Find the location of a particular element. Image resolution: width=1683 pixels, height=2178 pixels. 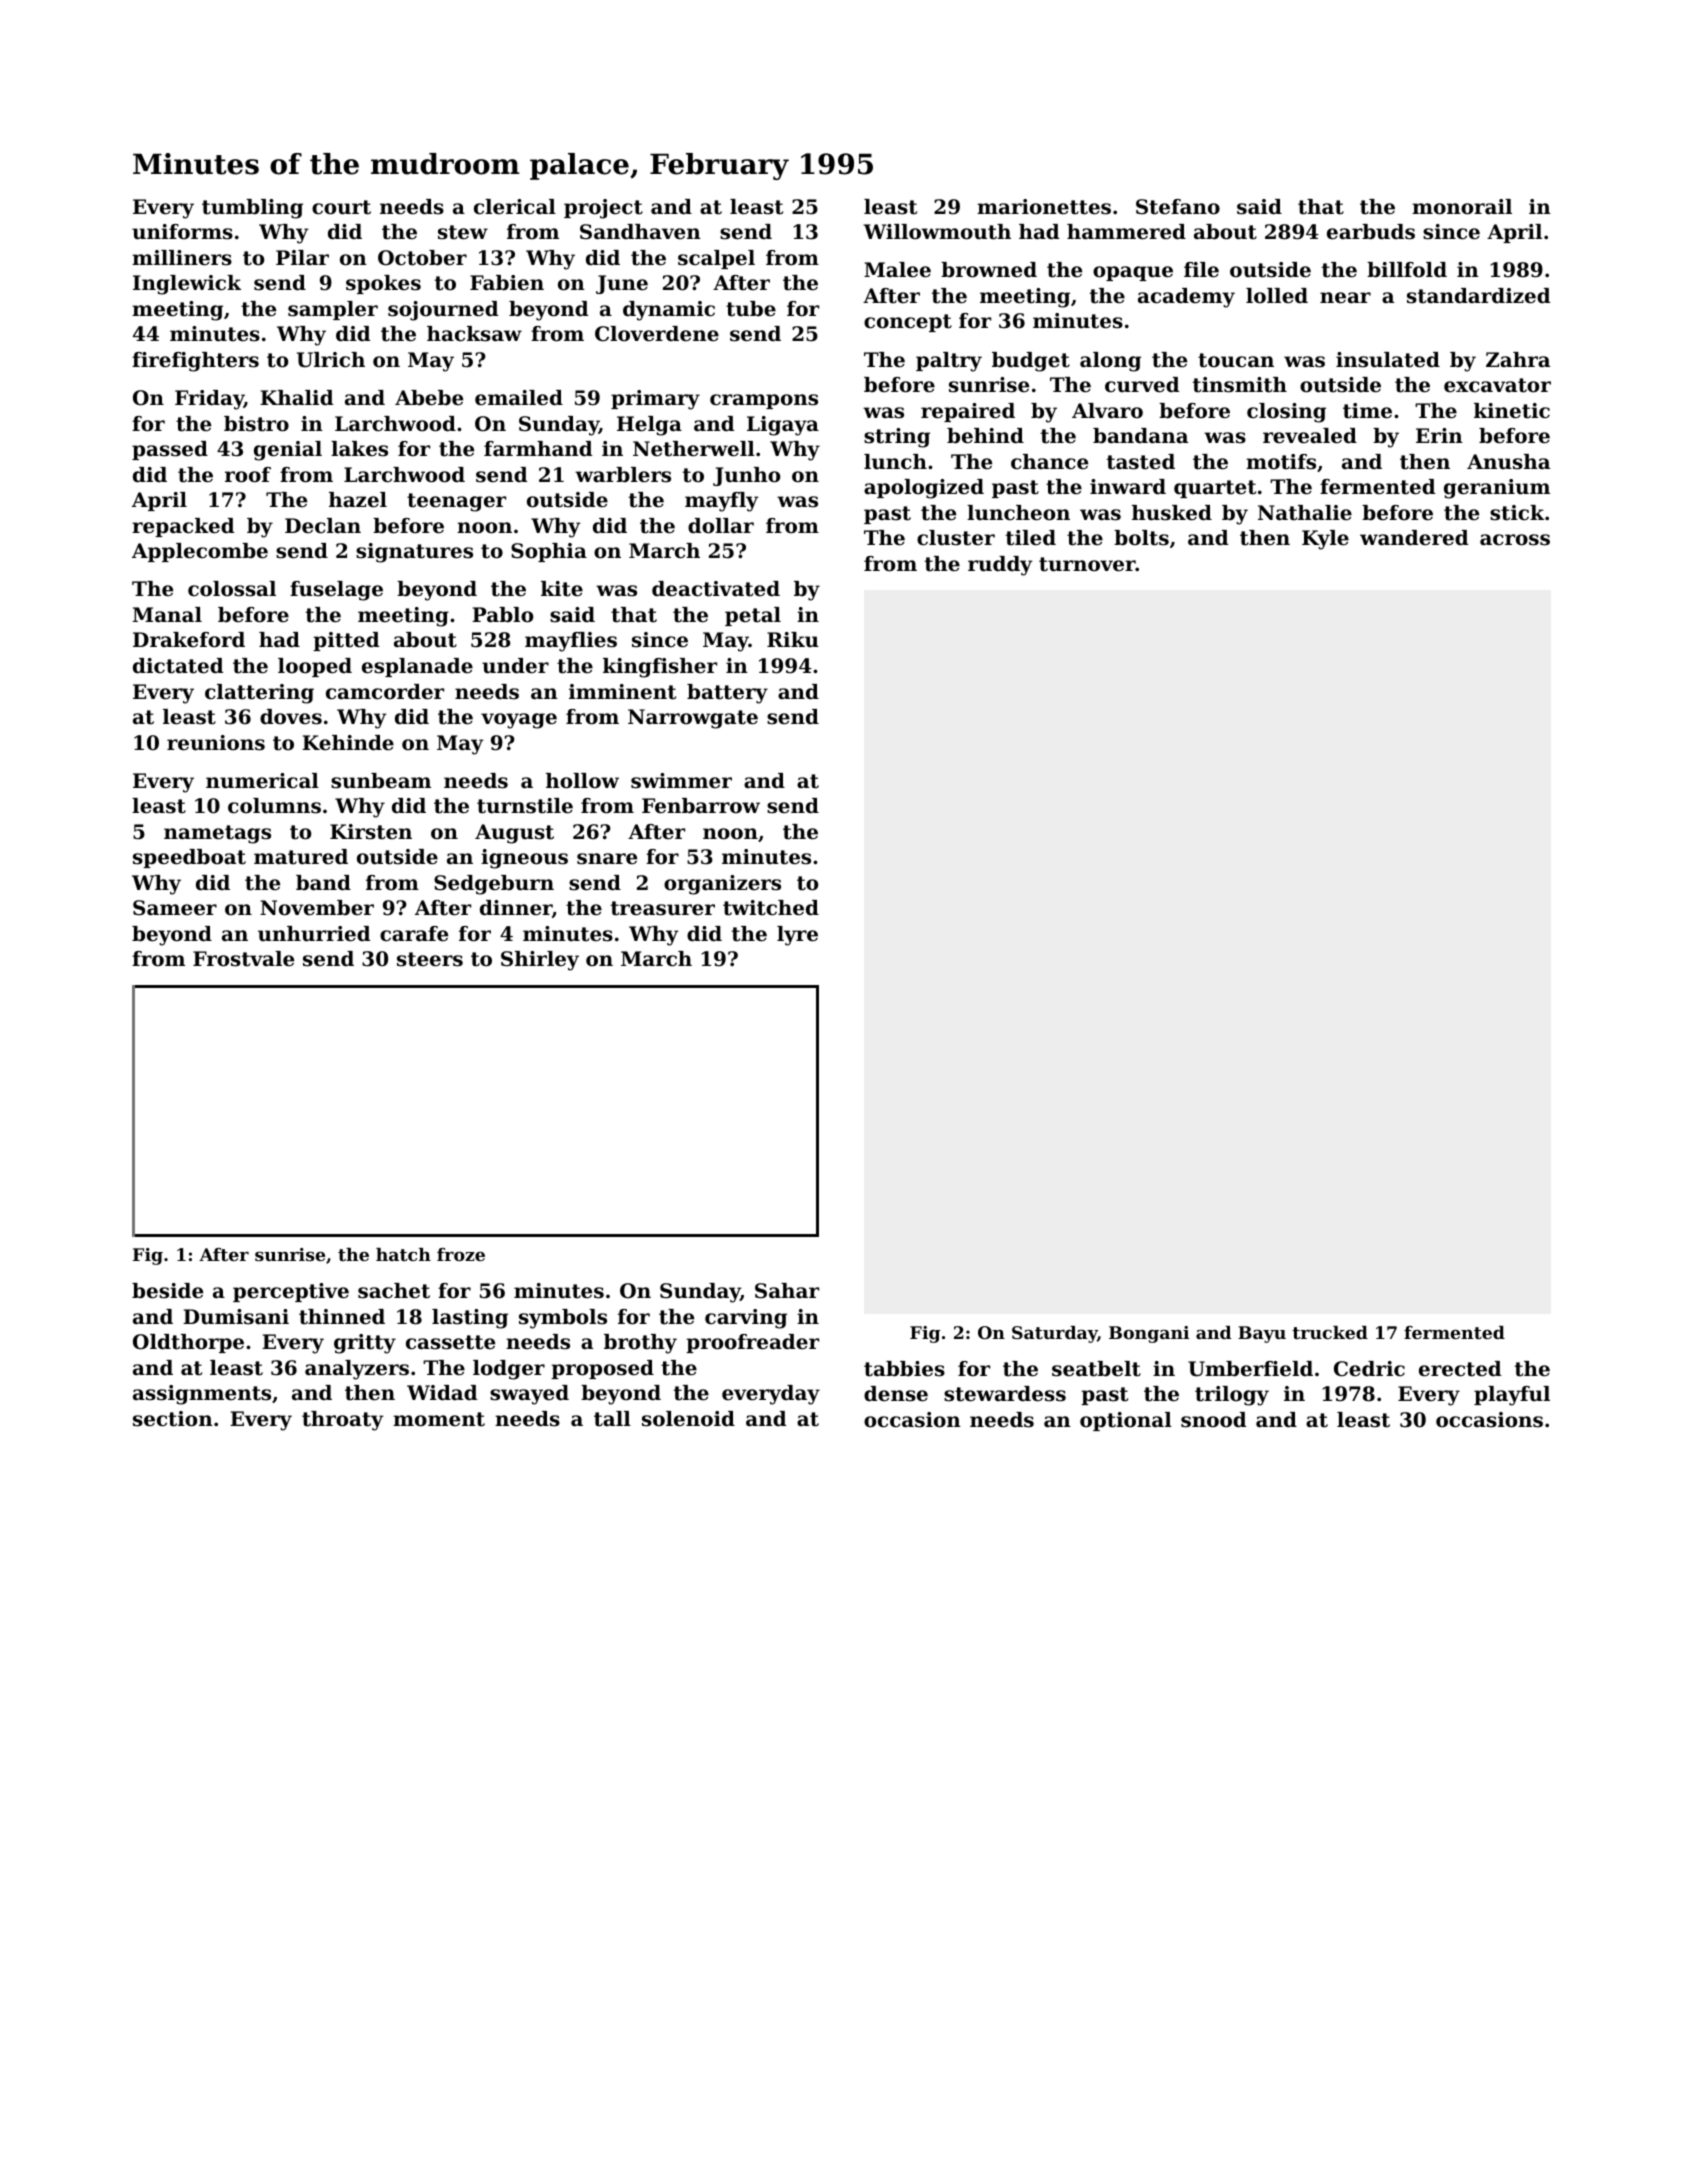

imminent is located at coordinates (622, 692).
